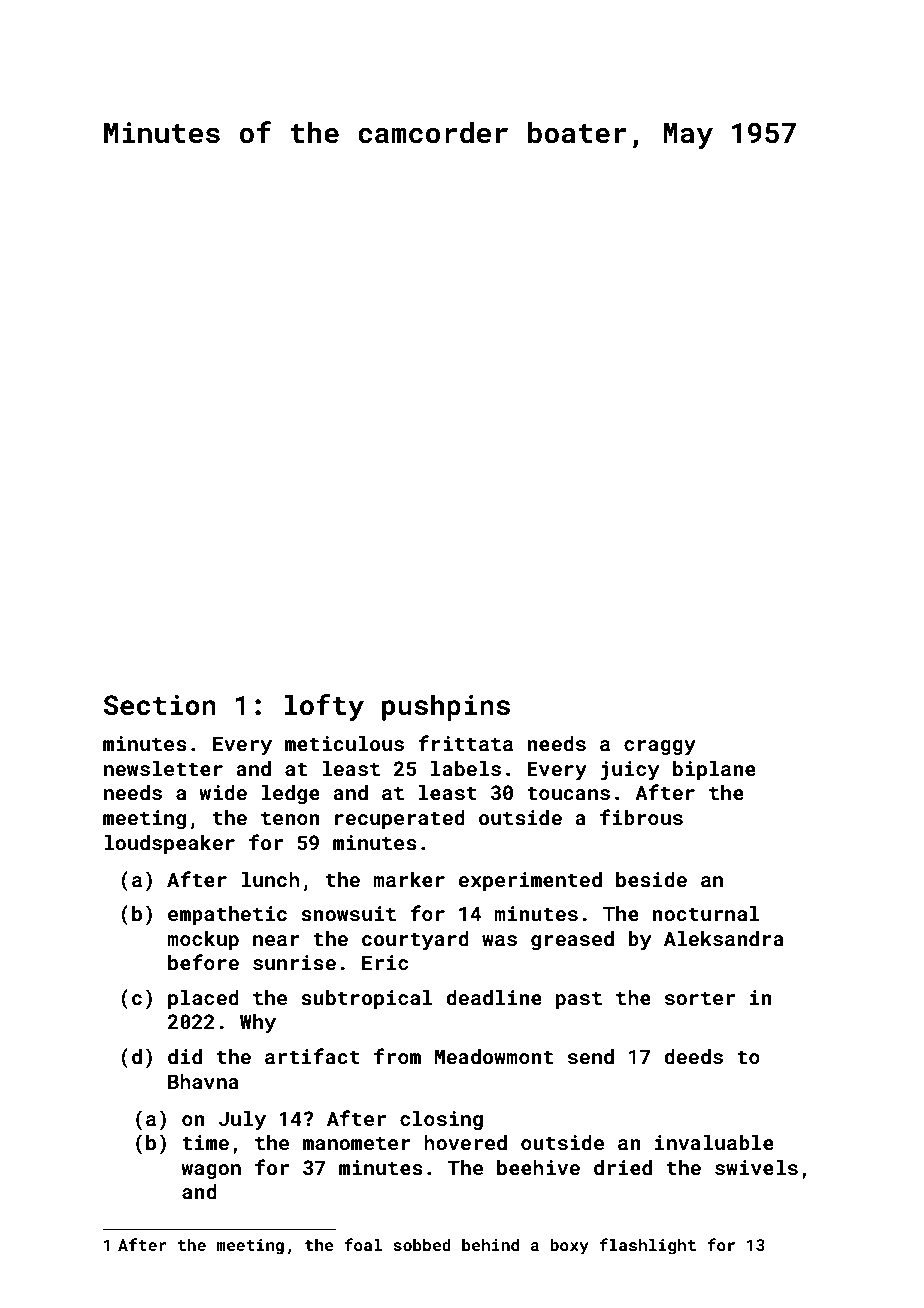 The width and height of the screenshot is (924, 1308). I want to click on craggy, so click(660, 748).
